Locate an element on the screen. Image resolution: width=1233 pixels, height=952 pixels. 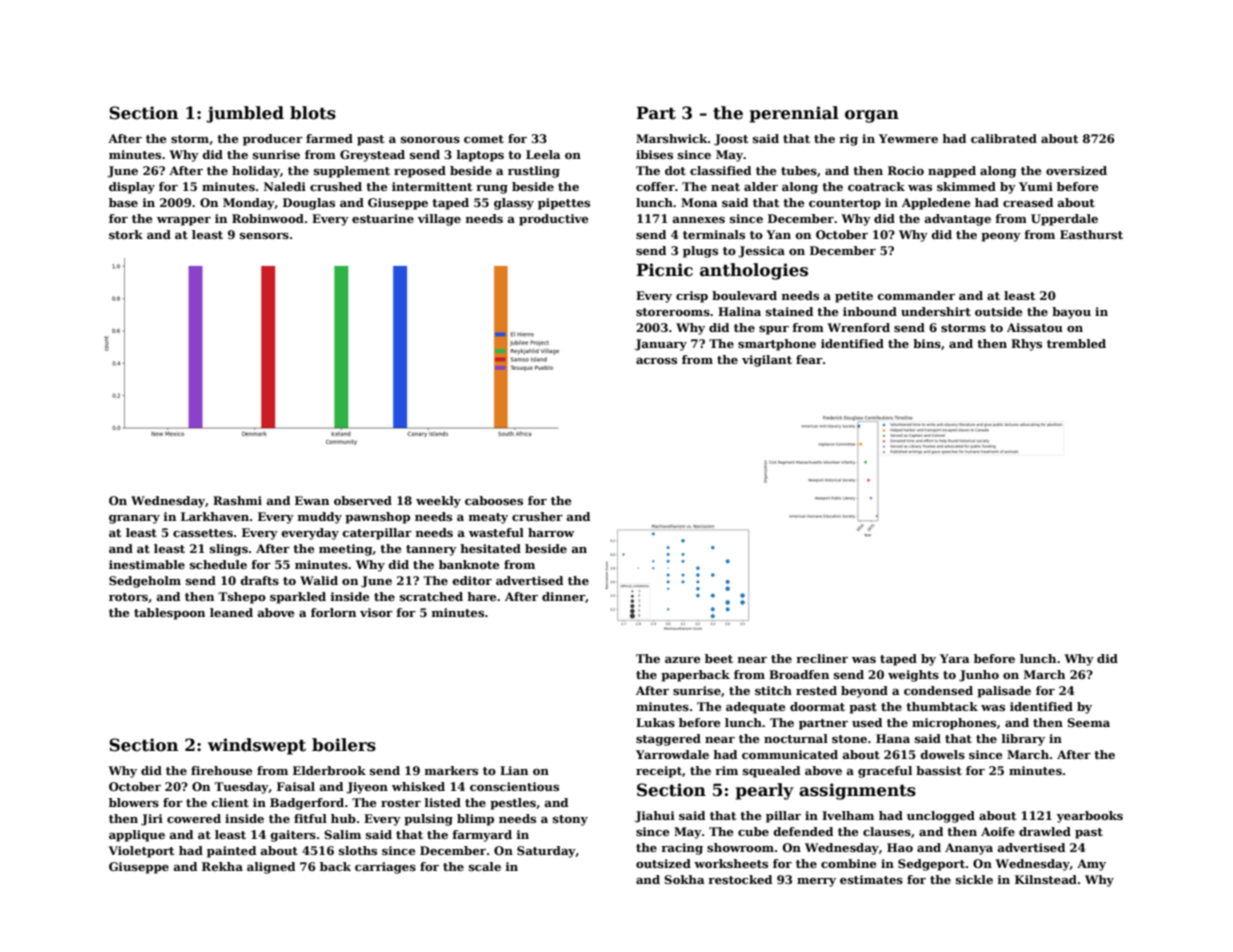
Yara is located at coordinates (955, 658).
